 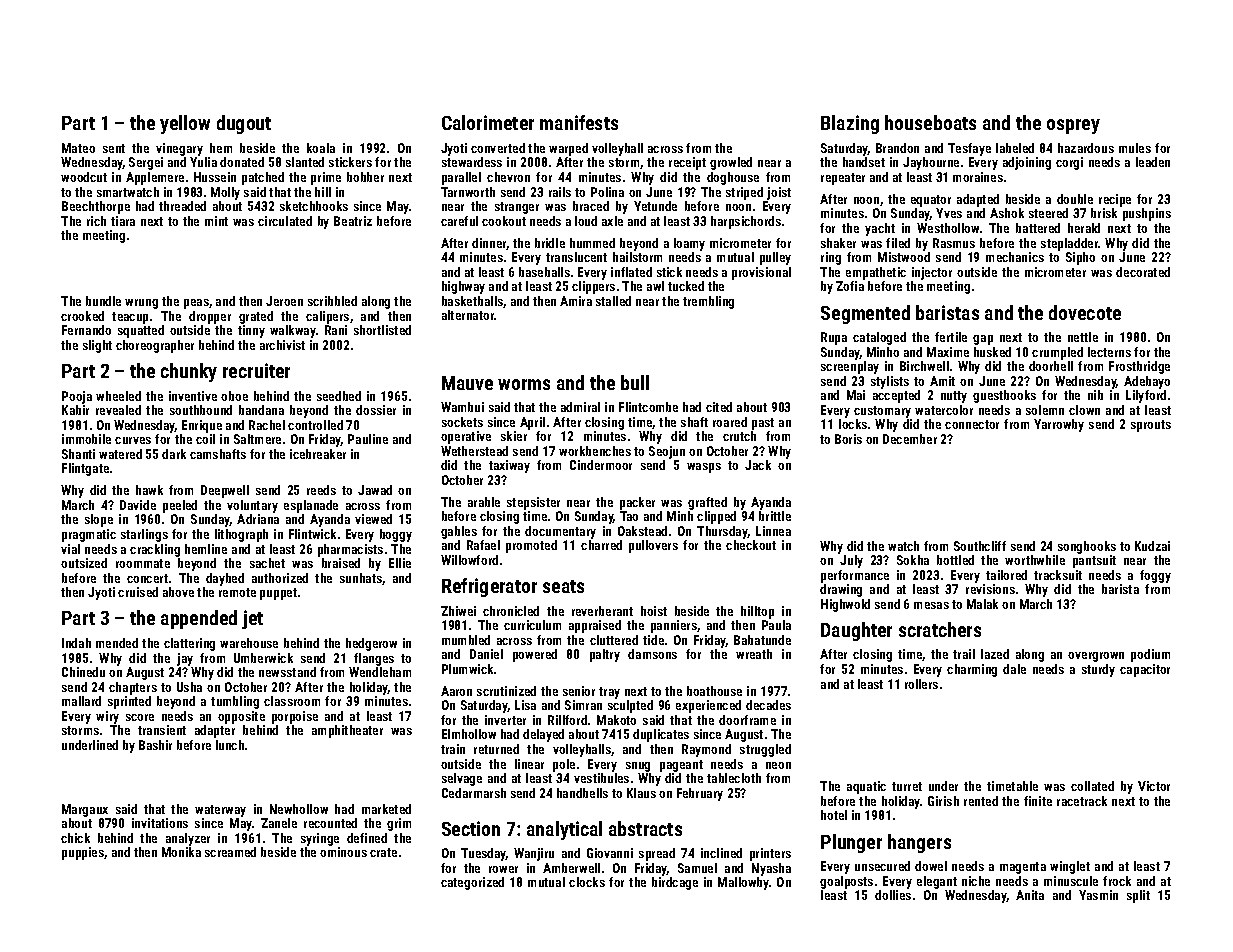 I want to click on Cedarmarsh, so click(x=474, y=793).
